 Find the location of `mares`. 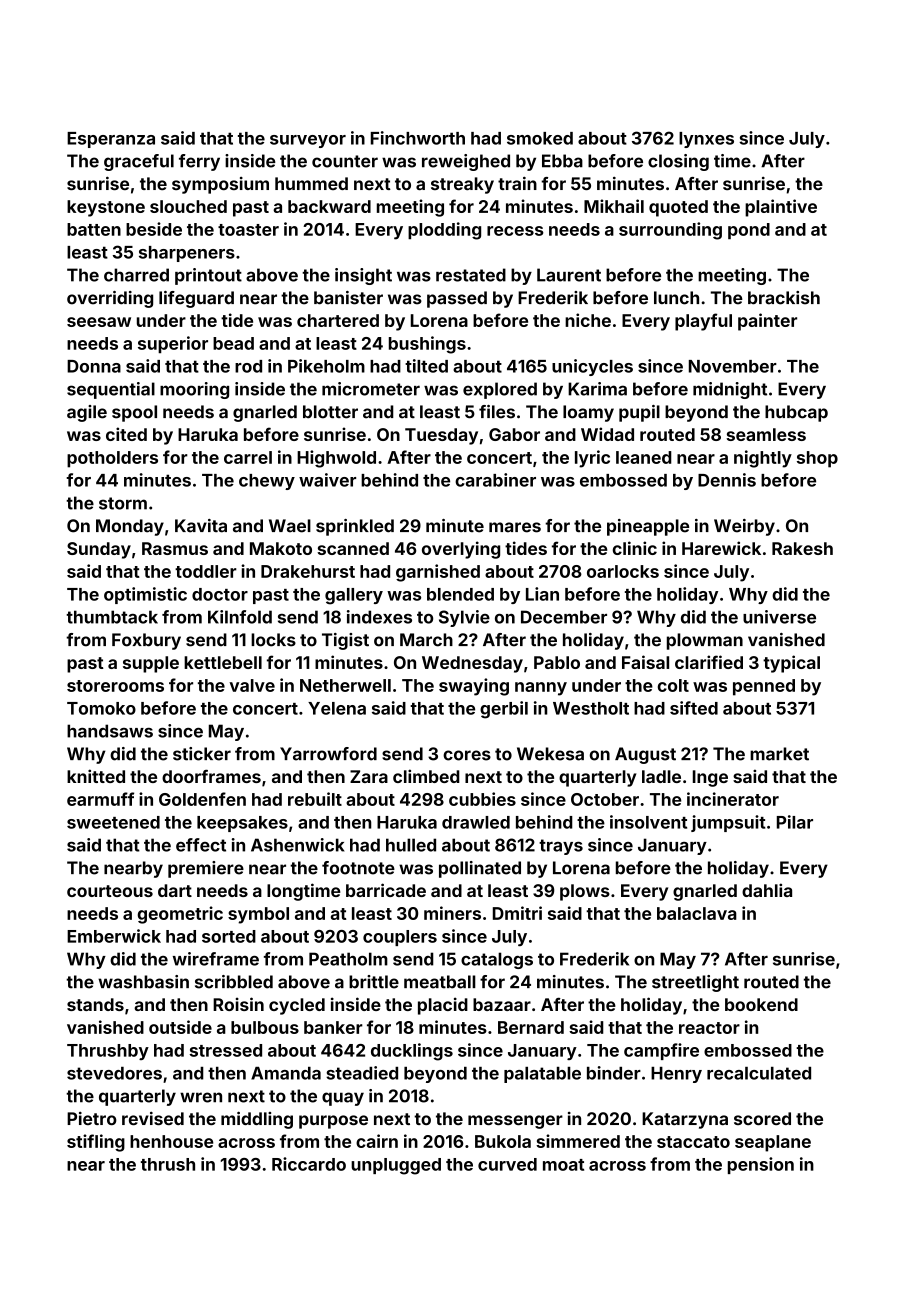

mares is located at coordinates (515, 527).
